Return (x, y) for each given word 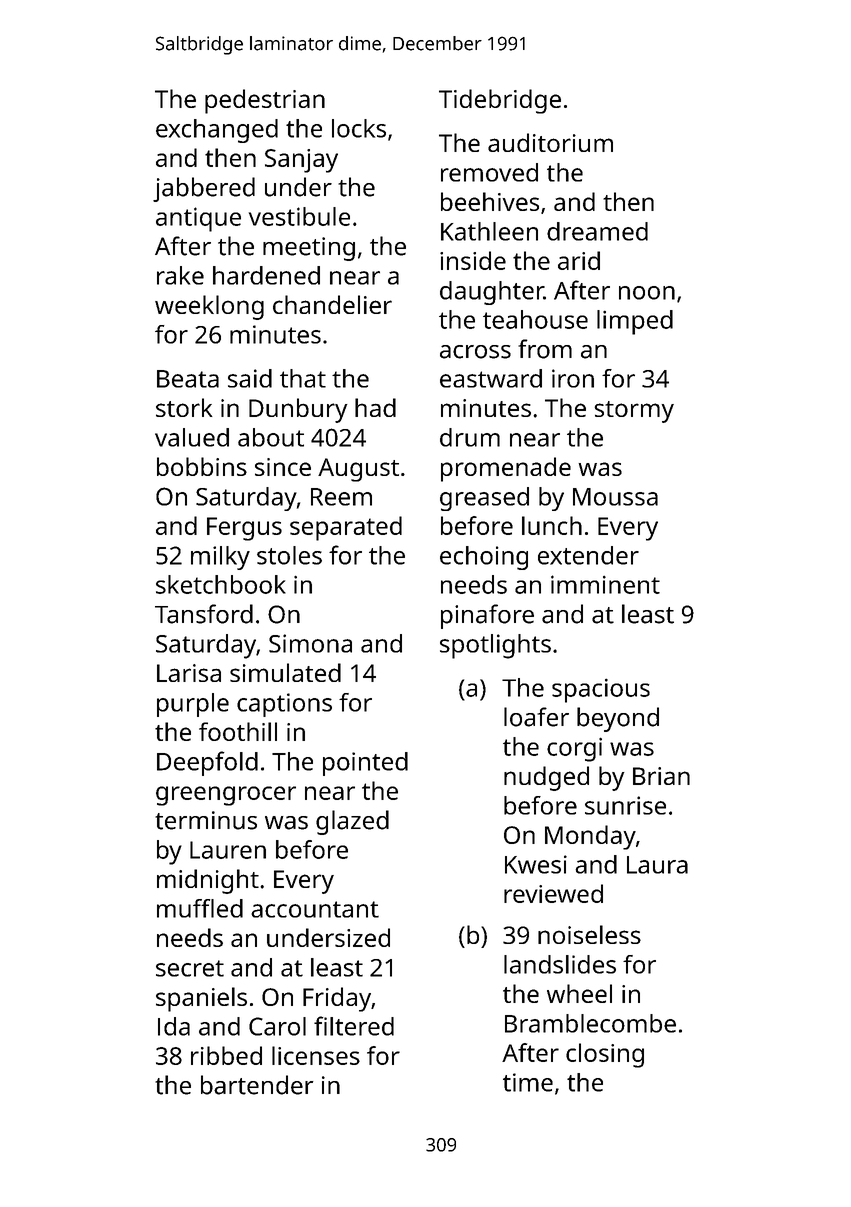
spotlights (495, 646)
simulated (285, 672)
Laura (657, 865)
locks (359, 128)
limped (635, 322)
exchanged (217, 131)
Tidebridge (500, 101)
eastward (491, 378)
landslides (560, 964)
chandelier (332, 304)
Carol (277, 1026)
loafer (536, 717)
